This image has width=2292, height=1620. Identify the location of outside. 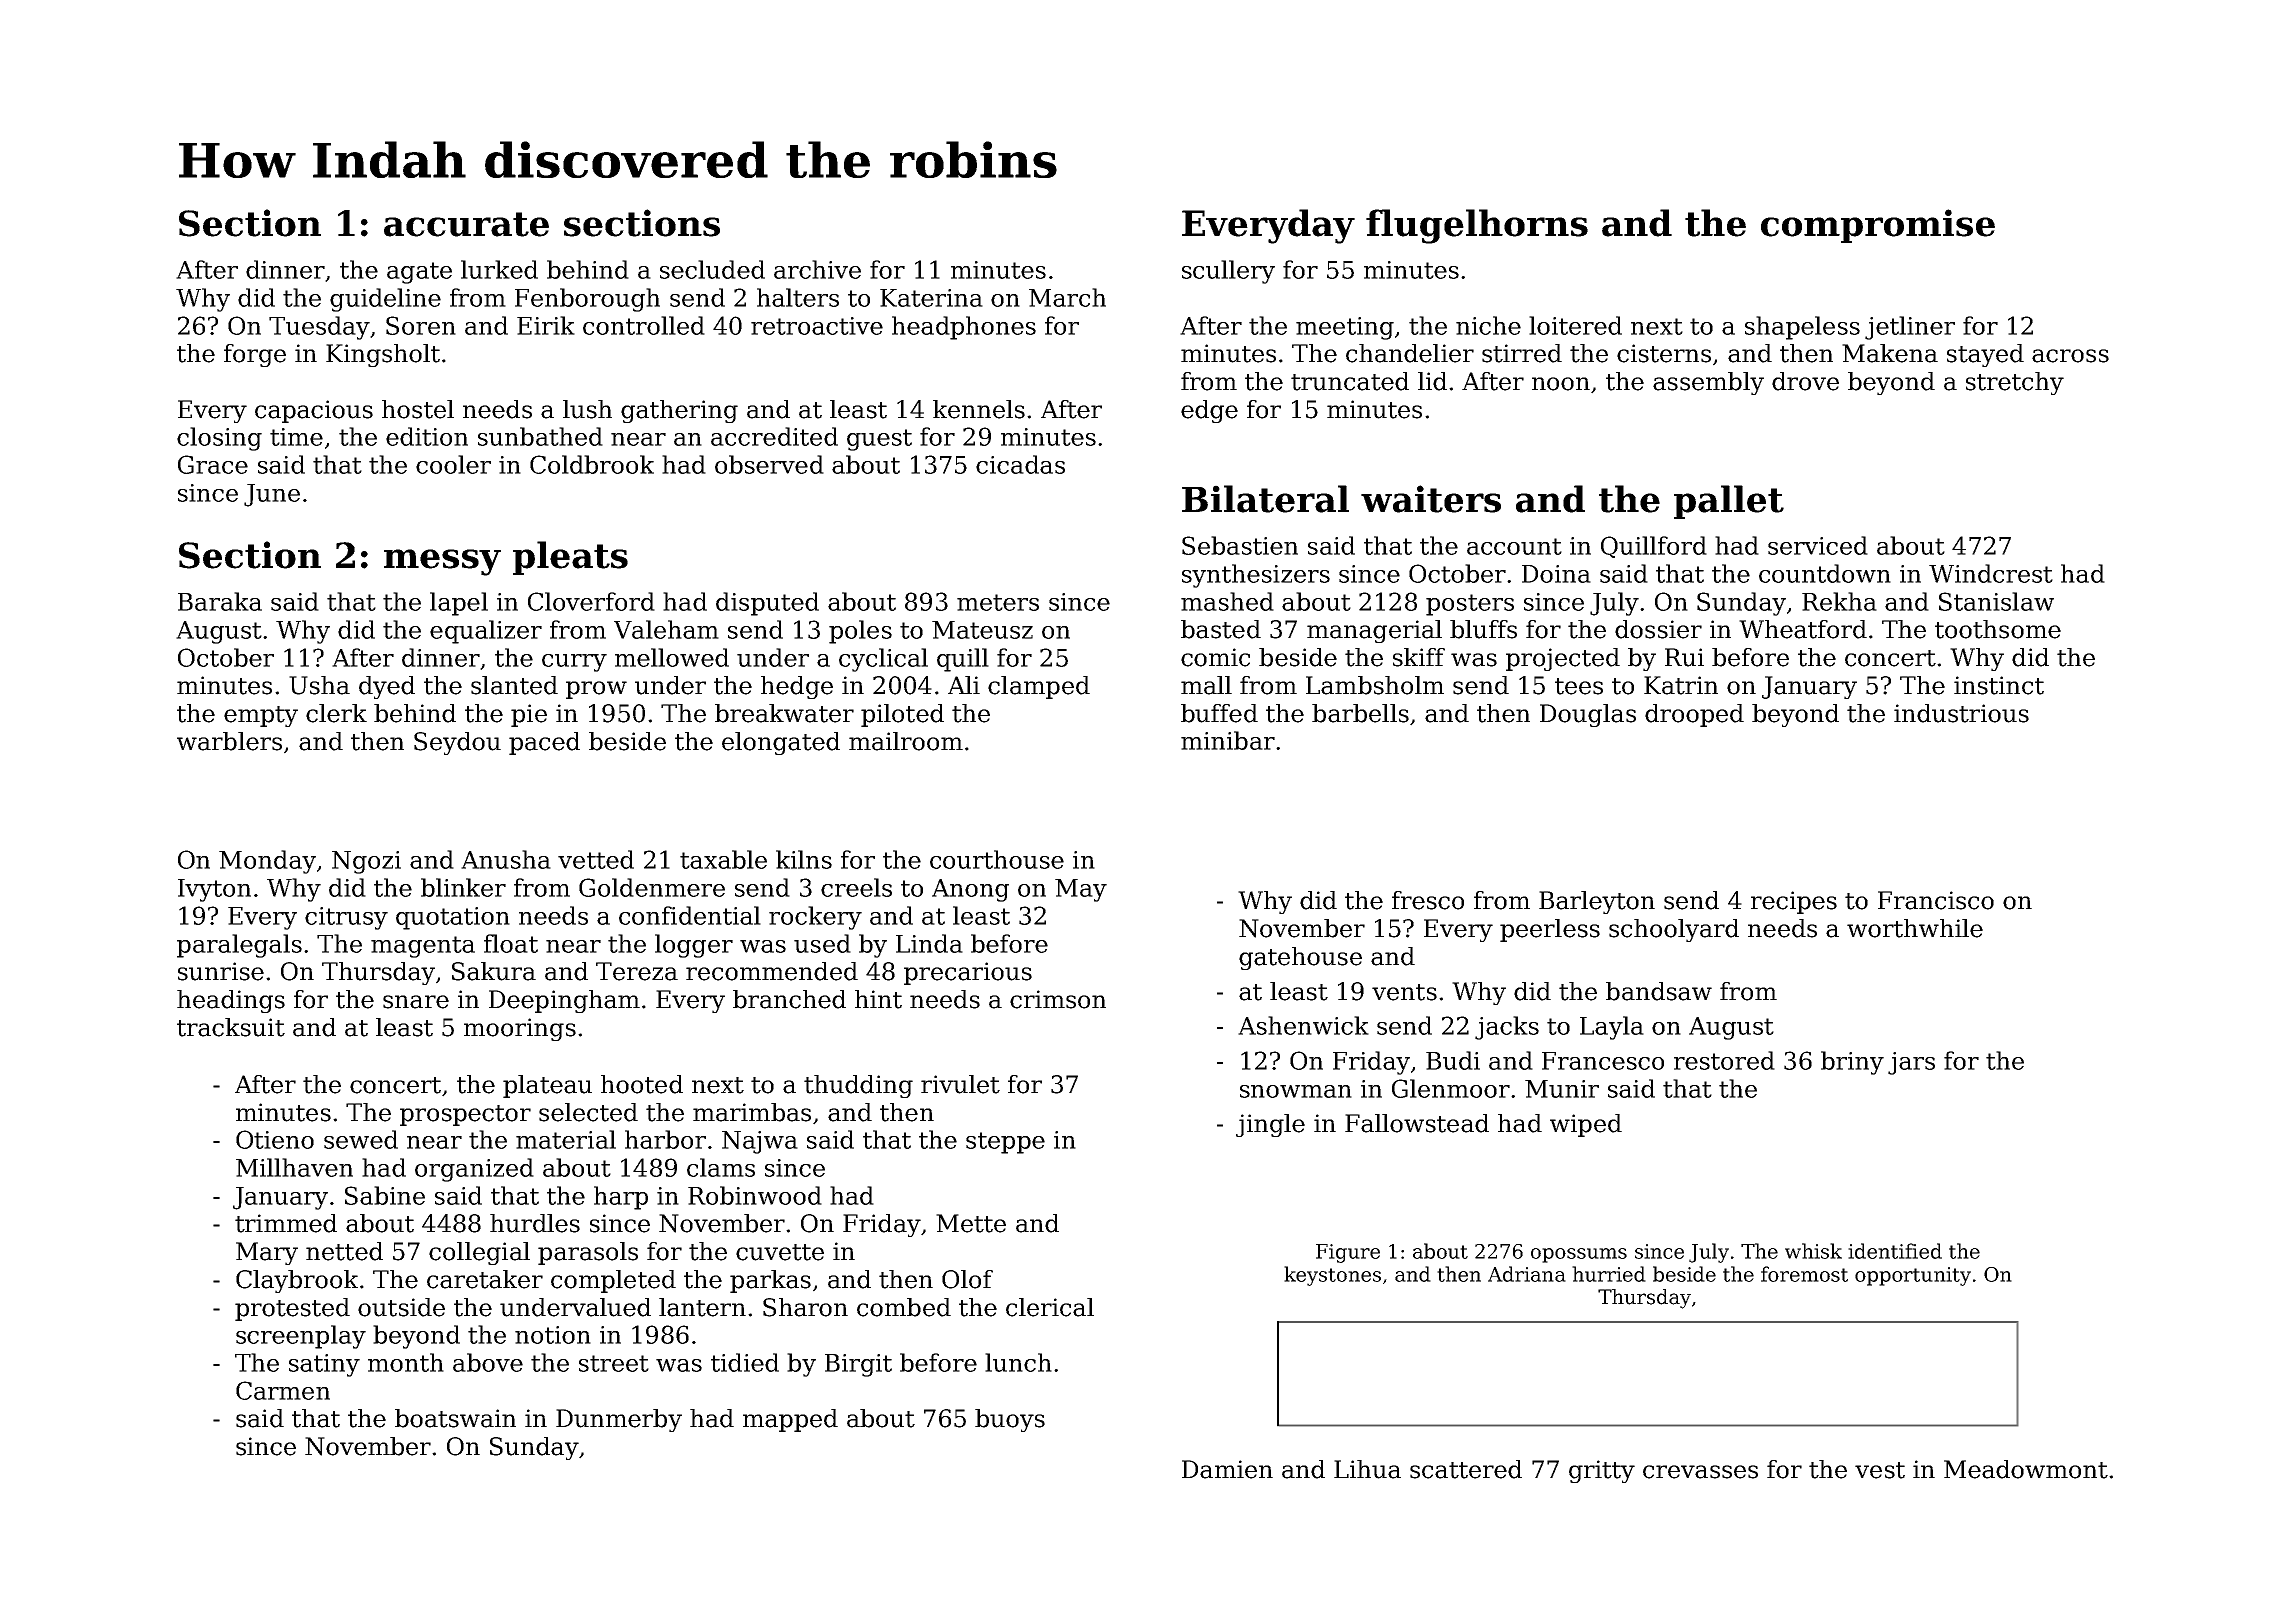
(401, 1307).
